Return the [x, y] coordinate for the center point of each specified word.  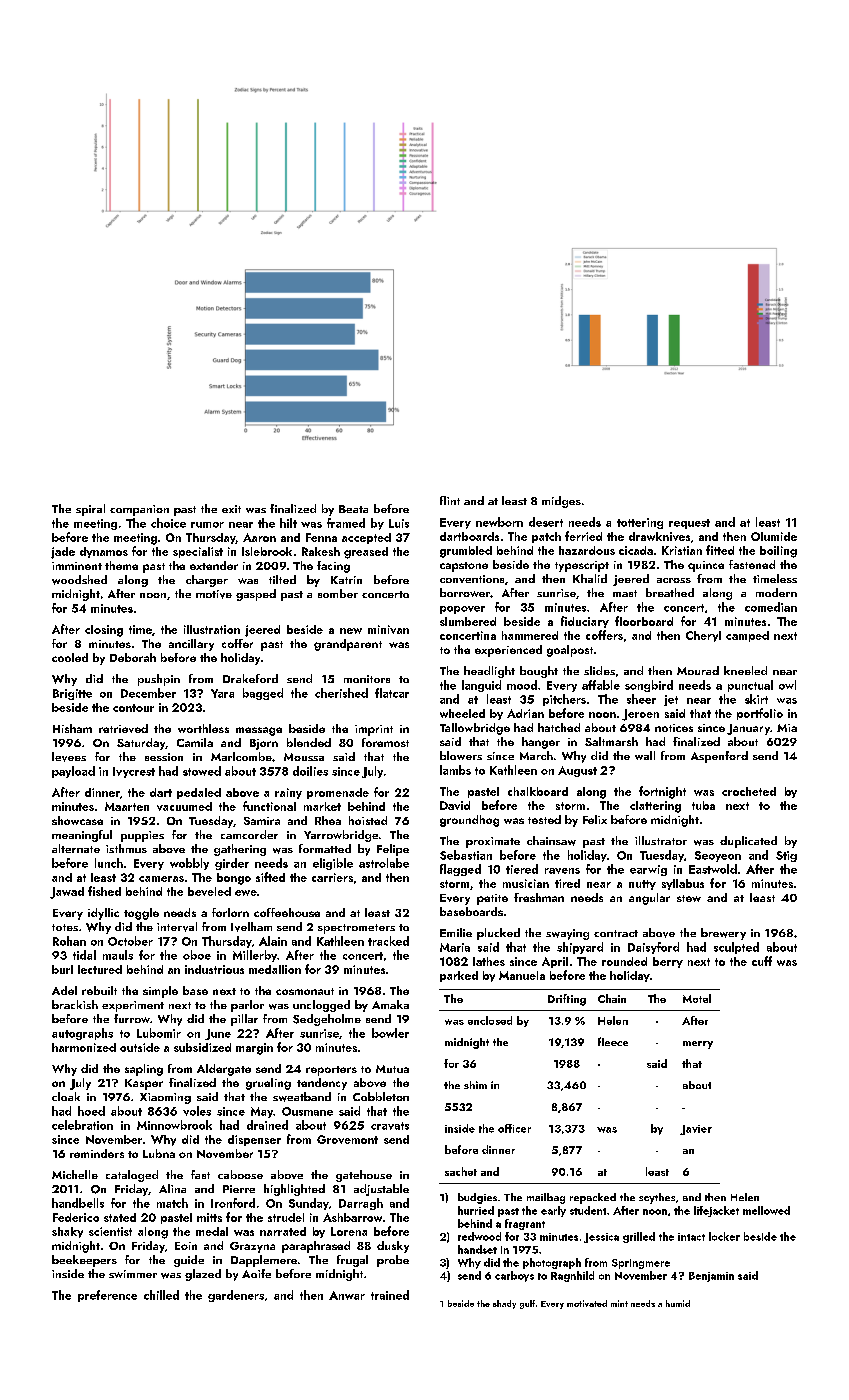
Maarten [127, 806]
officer [514, 1128]
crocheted [749, 791]
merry [698, 1045]
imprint [374, 730]
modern [776, 592]
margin [254, 1049]
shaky [67, 1232]
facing [333, 567]
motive [214, 594]
